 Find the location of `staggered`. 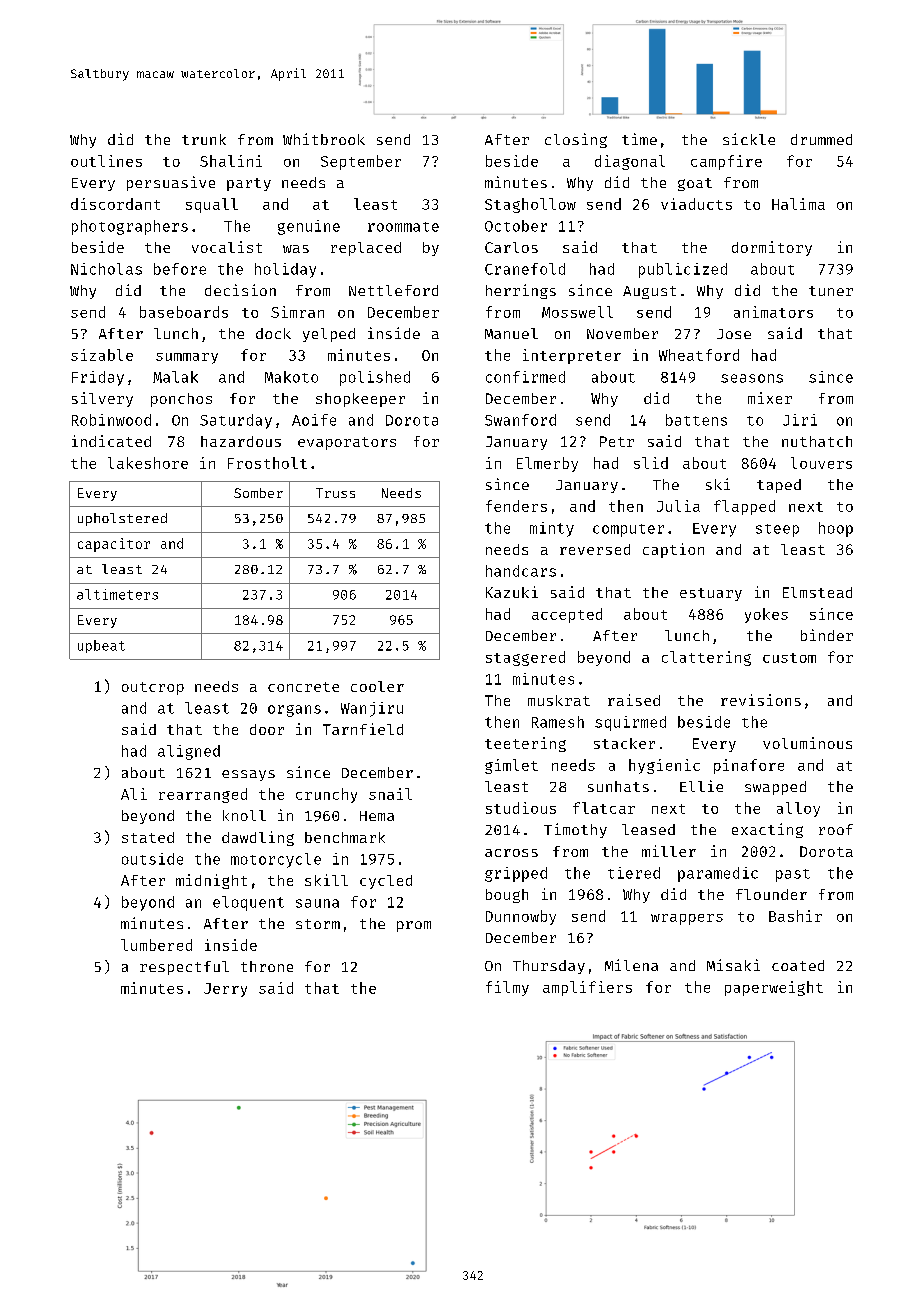

staggered is located at coordinates (525, 658).
